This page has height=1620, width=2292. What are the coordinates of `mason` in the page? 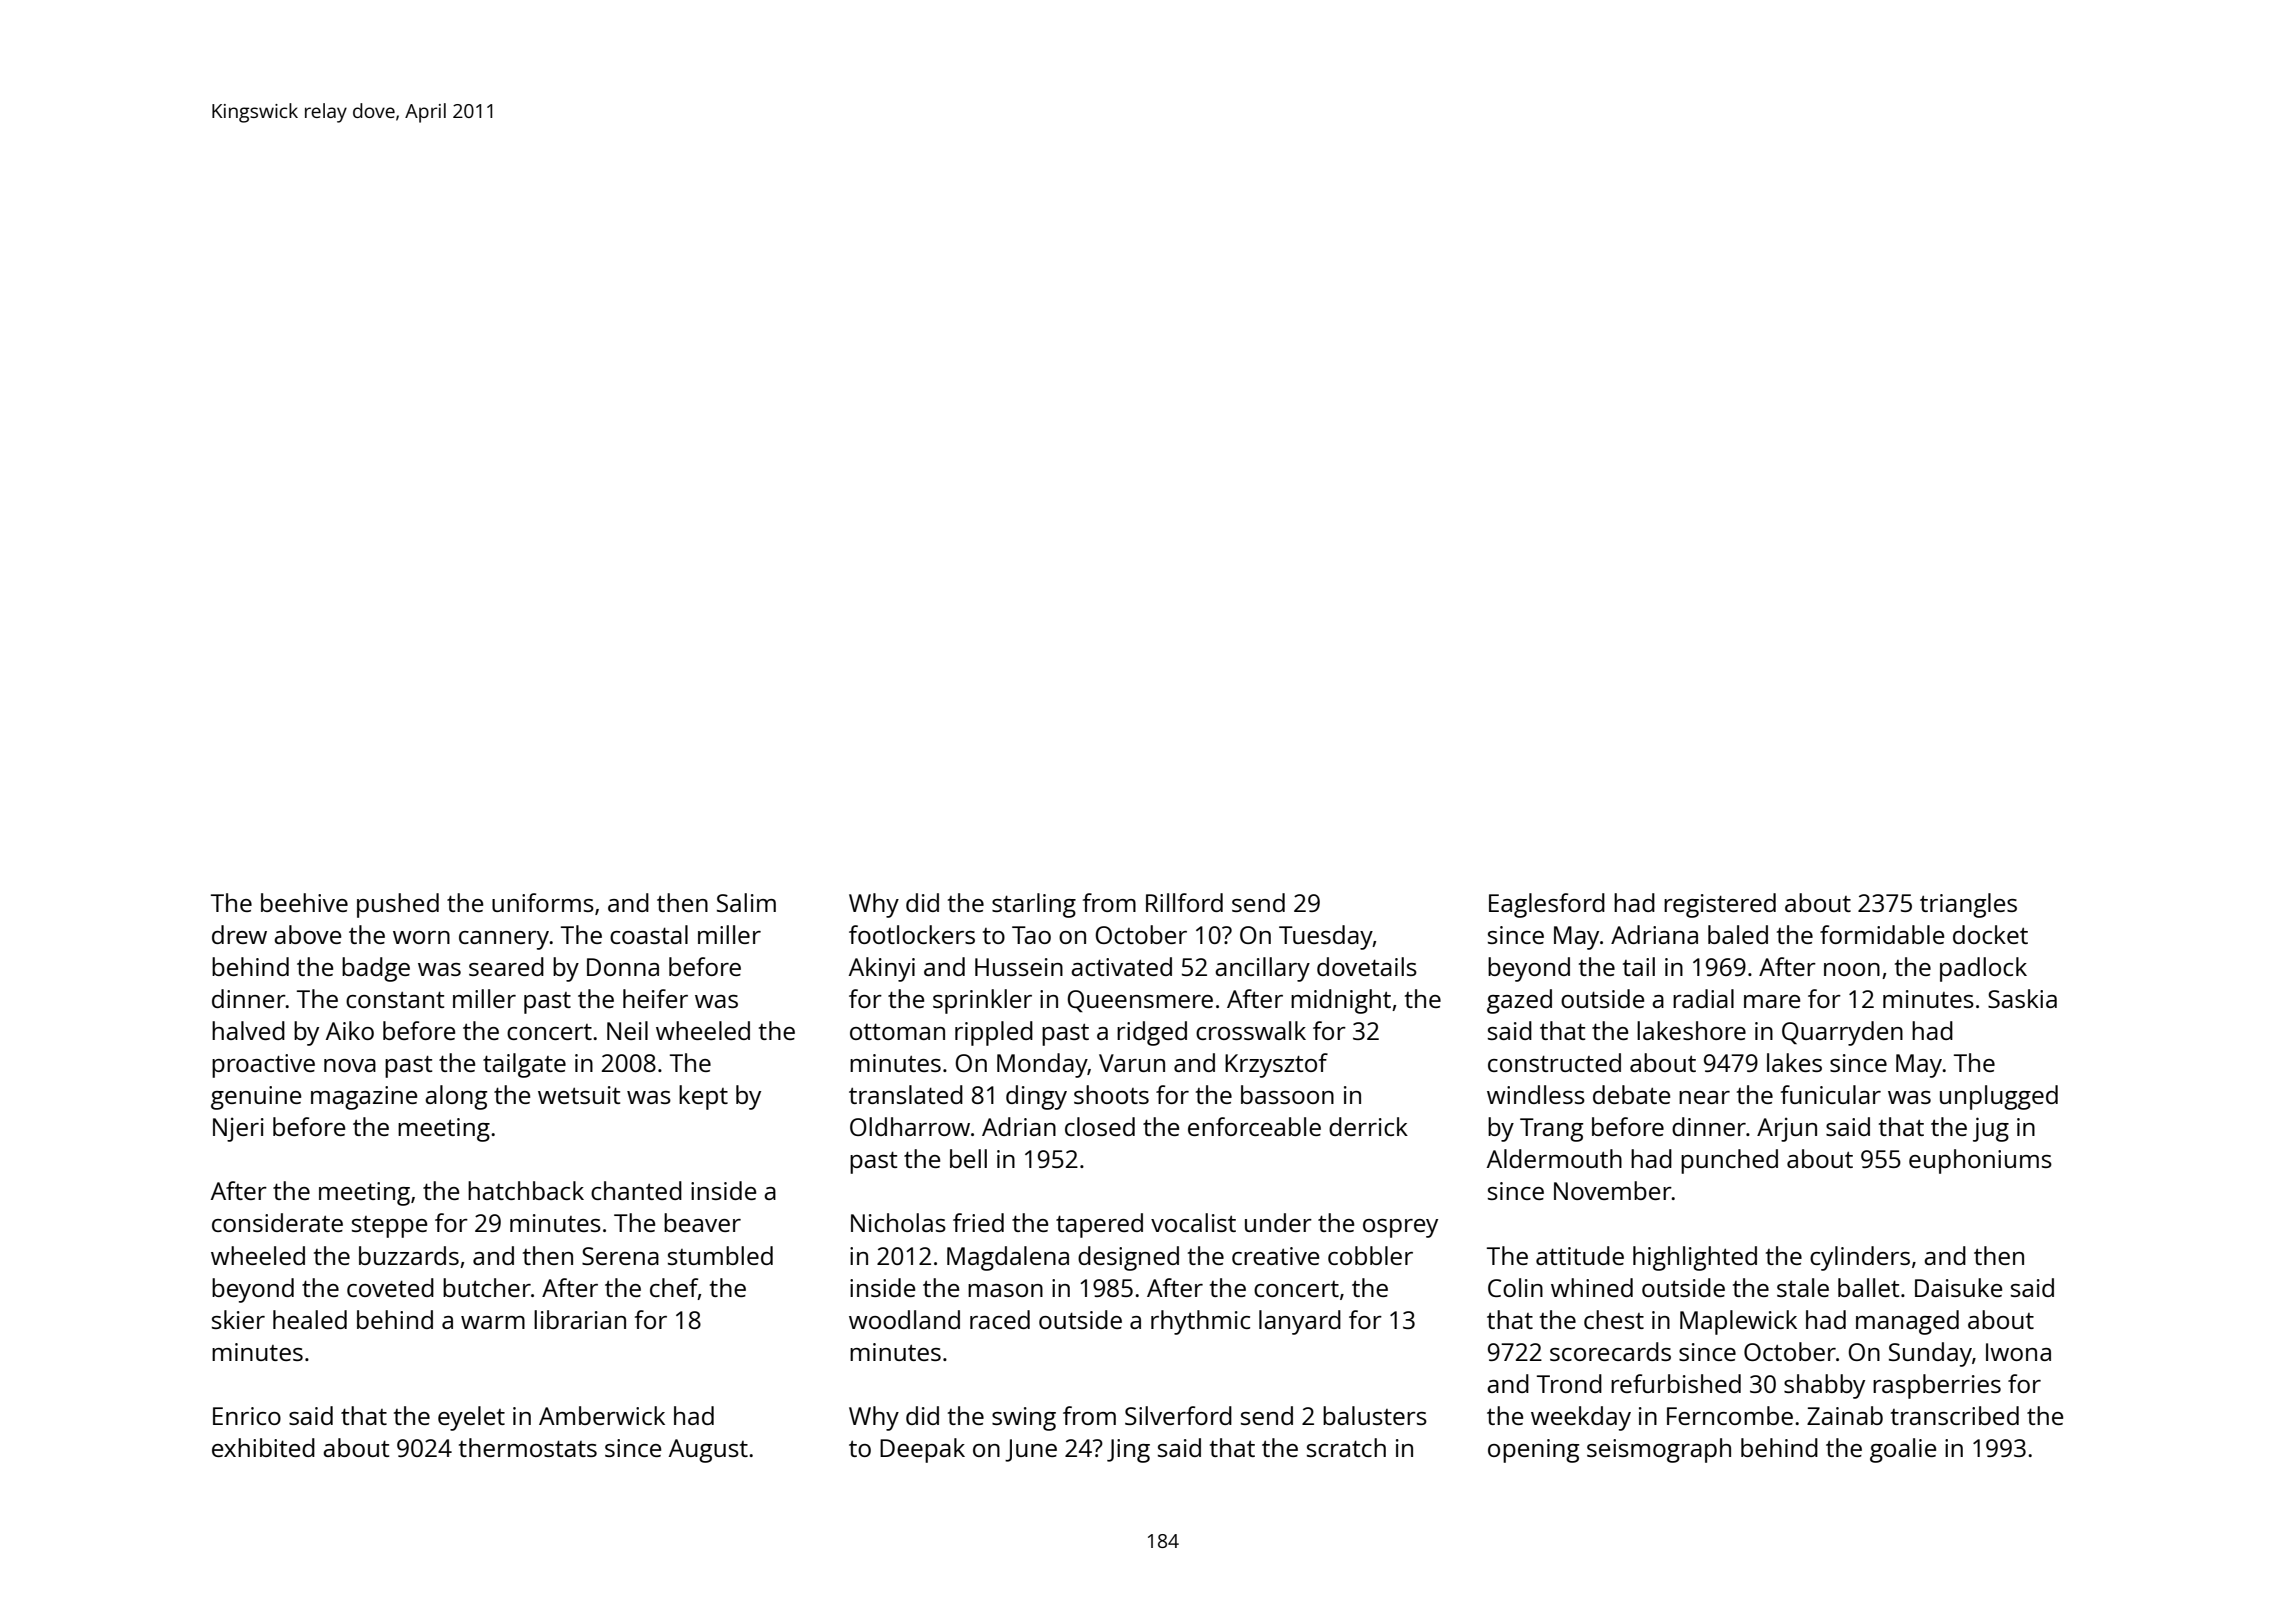 It's located at (1005, 1290).
